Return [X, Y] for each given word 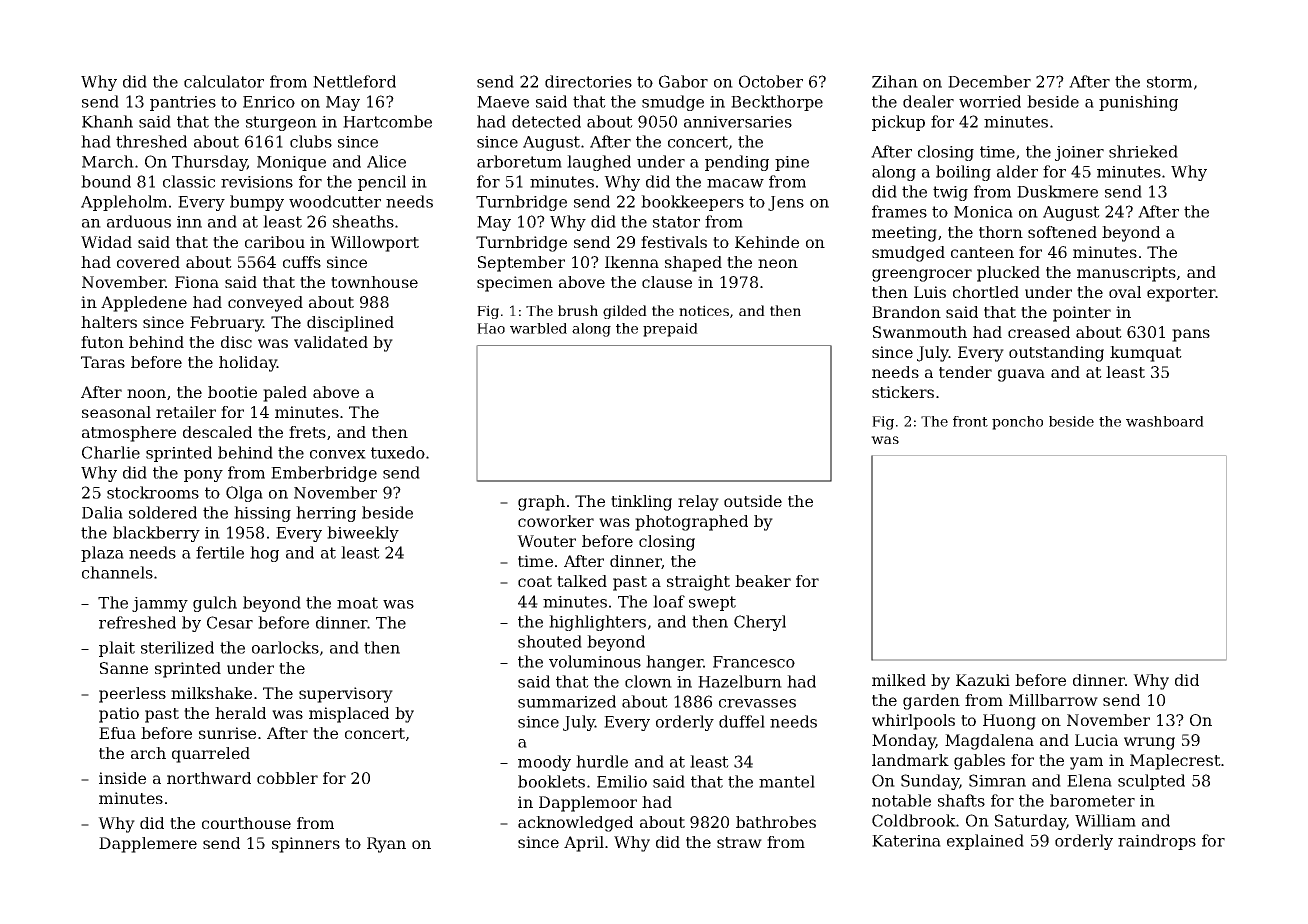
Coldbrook [914, 820]
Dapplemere [148, 845]
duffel [742, 721]
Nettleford [354, 81]
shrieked [1143, 151]
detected [546, 121]
